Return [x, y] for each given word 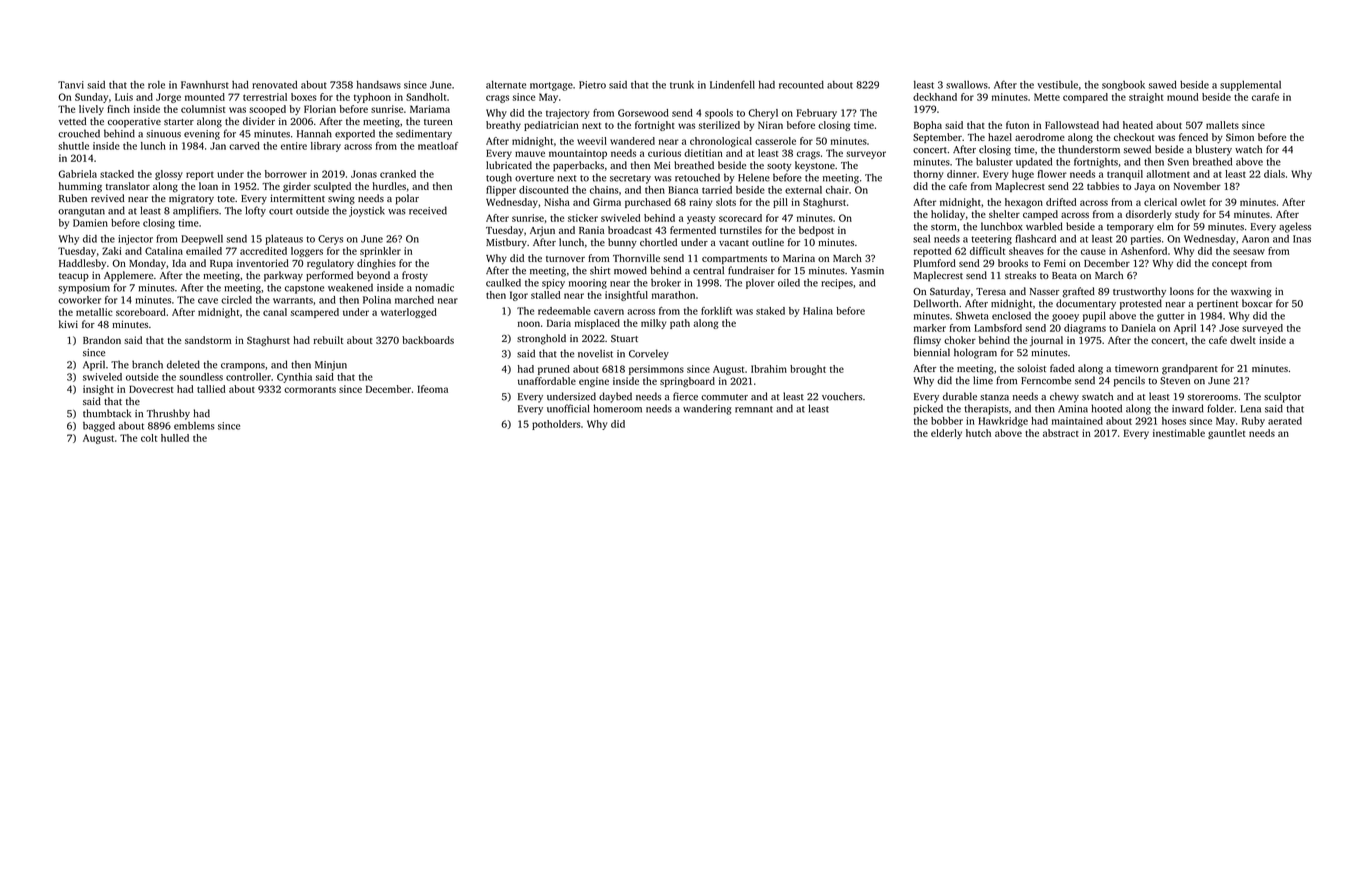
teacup [74, 277]
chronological [721, 142]
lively [91, 110]
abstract [1061, 433]
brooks [1013, 263]
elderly [946, 434]
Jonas [364, 174]
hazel [1000, 137]
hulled [175, 438]
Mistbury [506, 243]
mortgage [551, 86]
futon [1017, 125]
